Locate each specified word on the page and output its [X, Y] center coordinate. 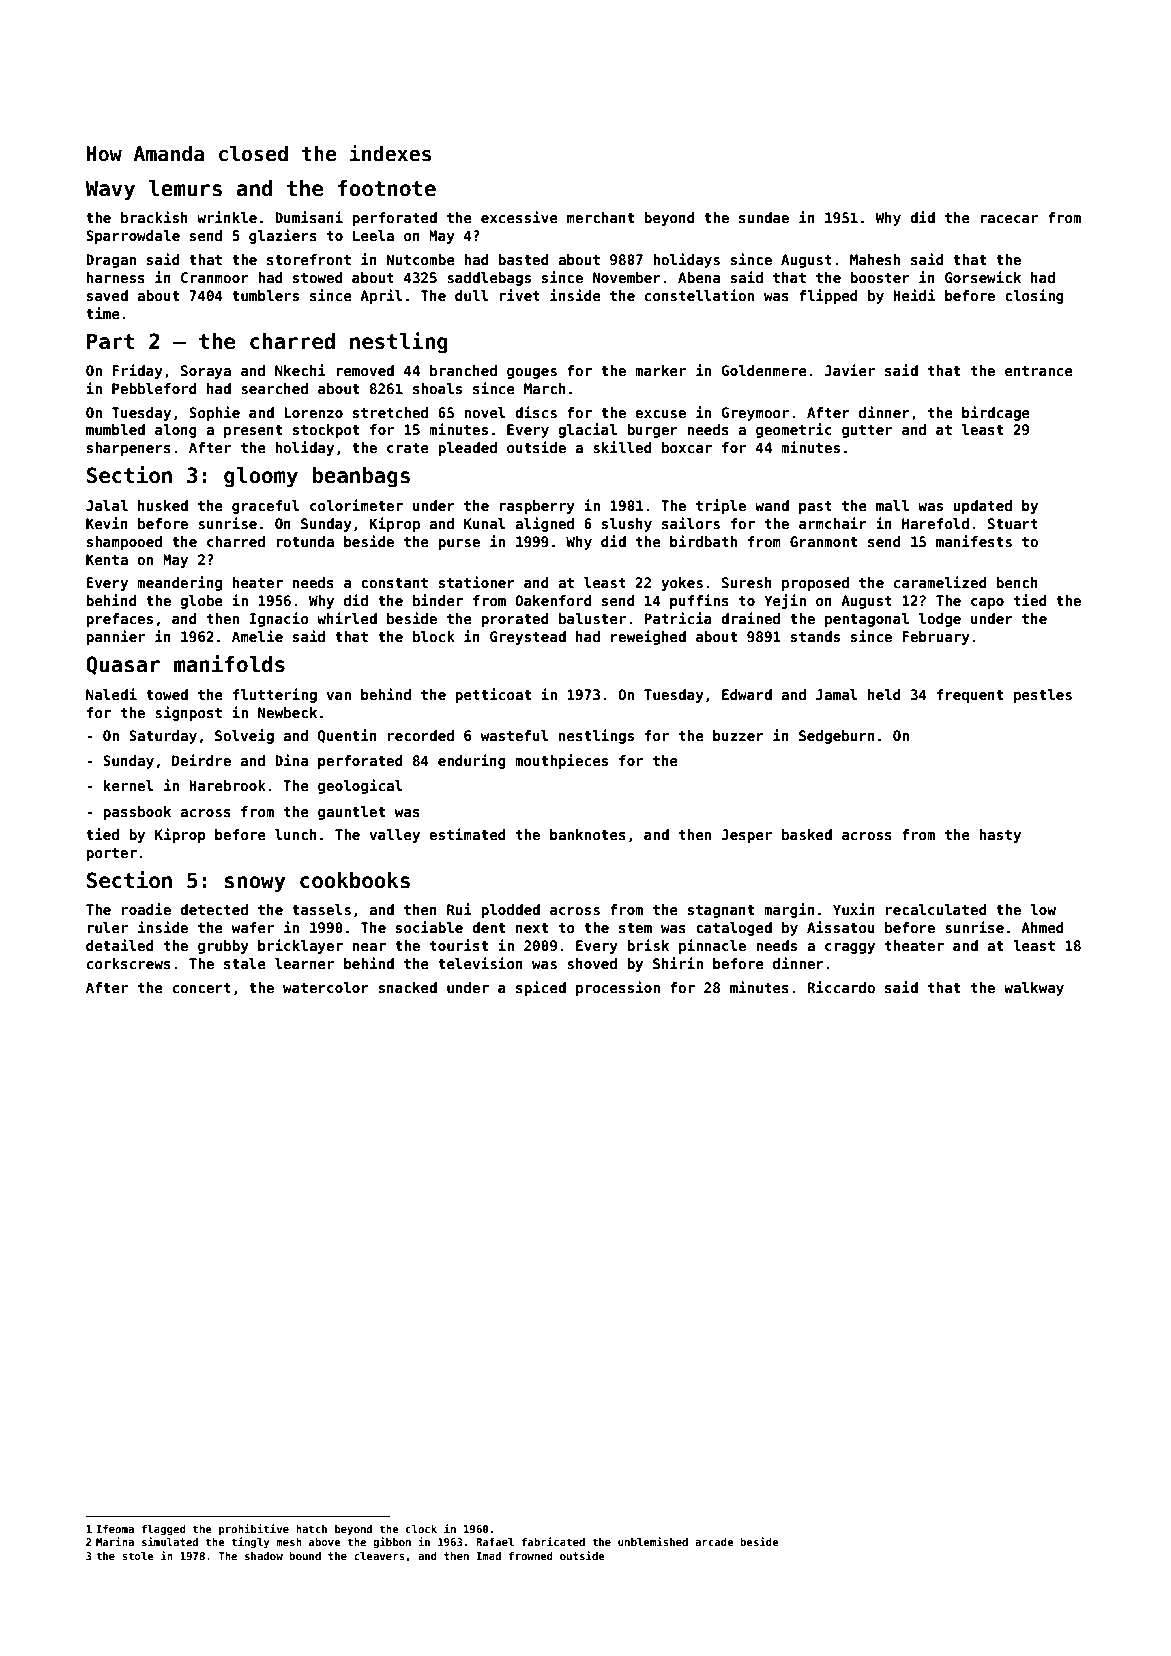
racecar [1009, 219]
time [103, 313]
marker [660, 370]
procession [618, 988]
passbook [137, 813]
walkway [1034, 989]
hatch [311, 1529]
